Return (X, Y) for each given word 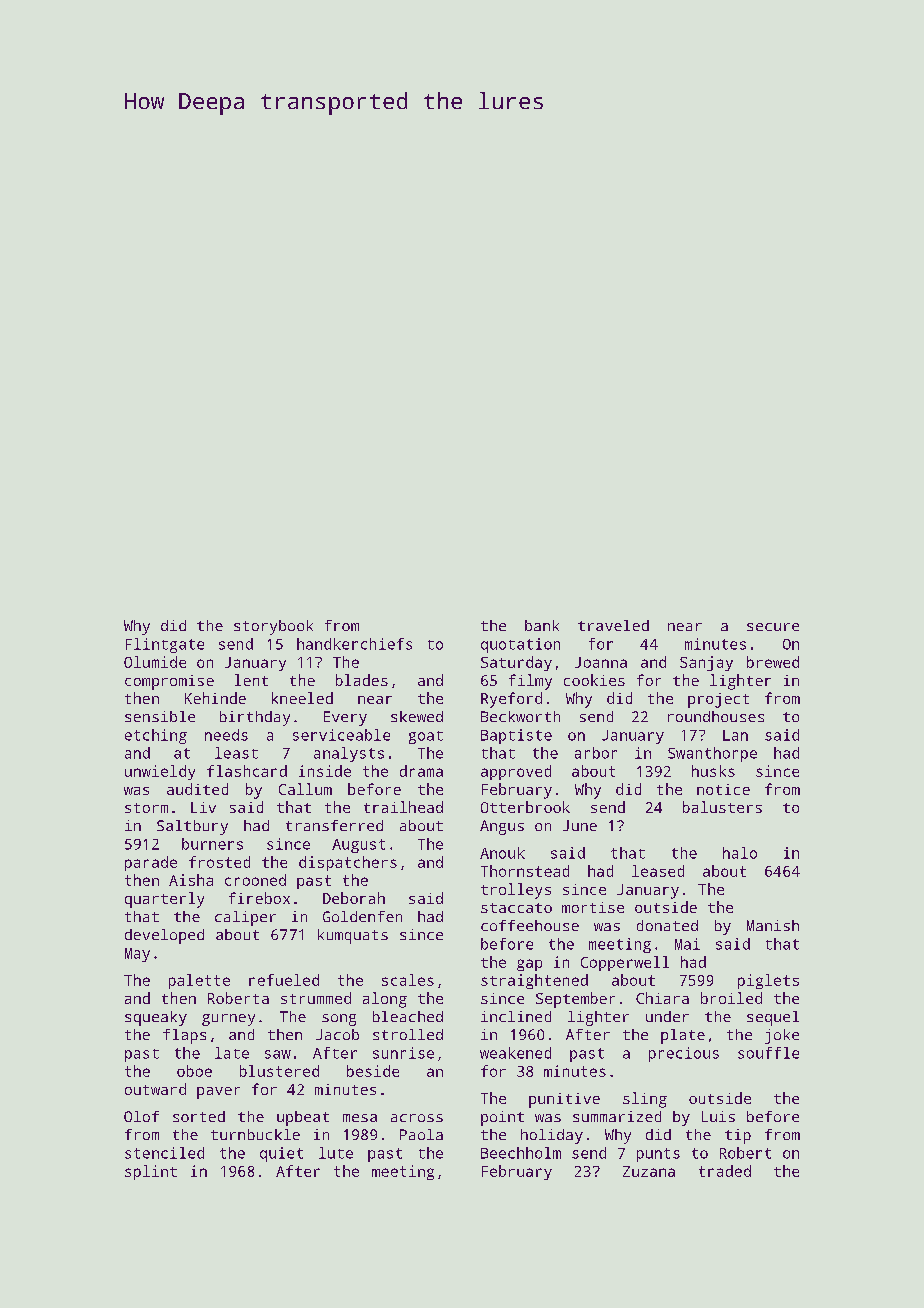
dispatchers (348, 863)
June (580, 825)
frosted (219, 862)
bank (542, 625)
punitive (564, 1100)
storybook (273, 627)
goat (426, 737)
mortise (593, 907)
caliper (245, 918)
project (718, 700)
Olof (141, 1116)
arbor (596, 753)
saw (278, 1054)
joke (782, 1036)
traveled (613, 625)
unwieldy (160, 772)
